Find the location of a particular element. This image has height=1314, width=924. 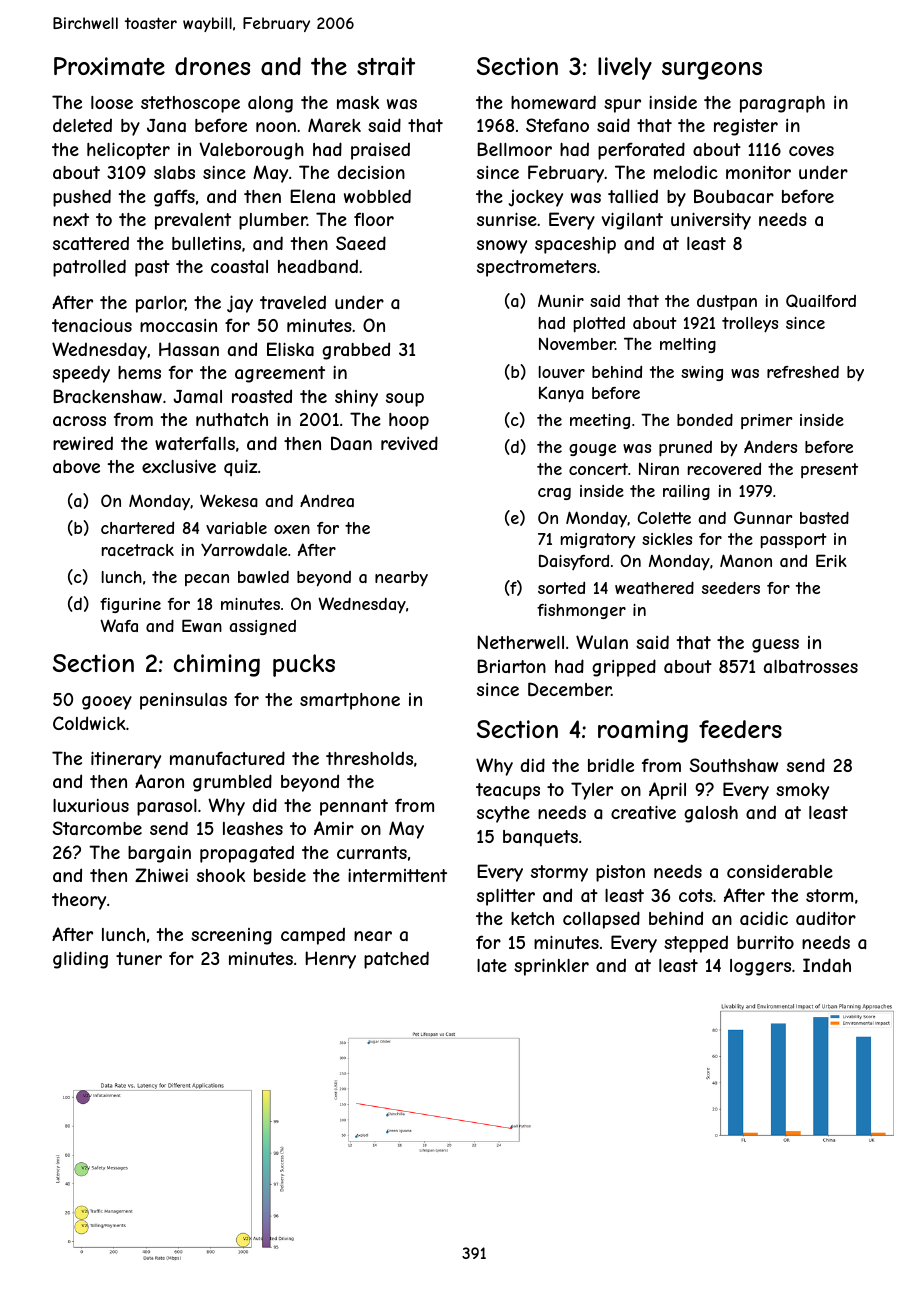

gliding is located at coordinates (80, 960).
